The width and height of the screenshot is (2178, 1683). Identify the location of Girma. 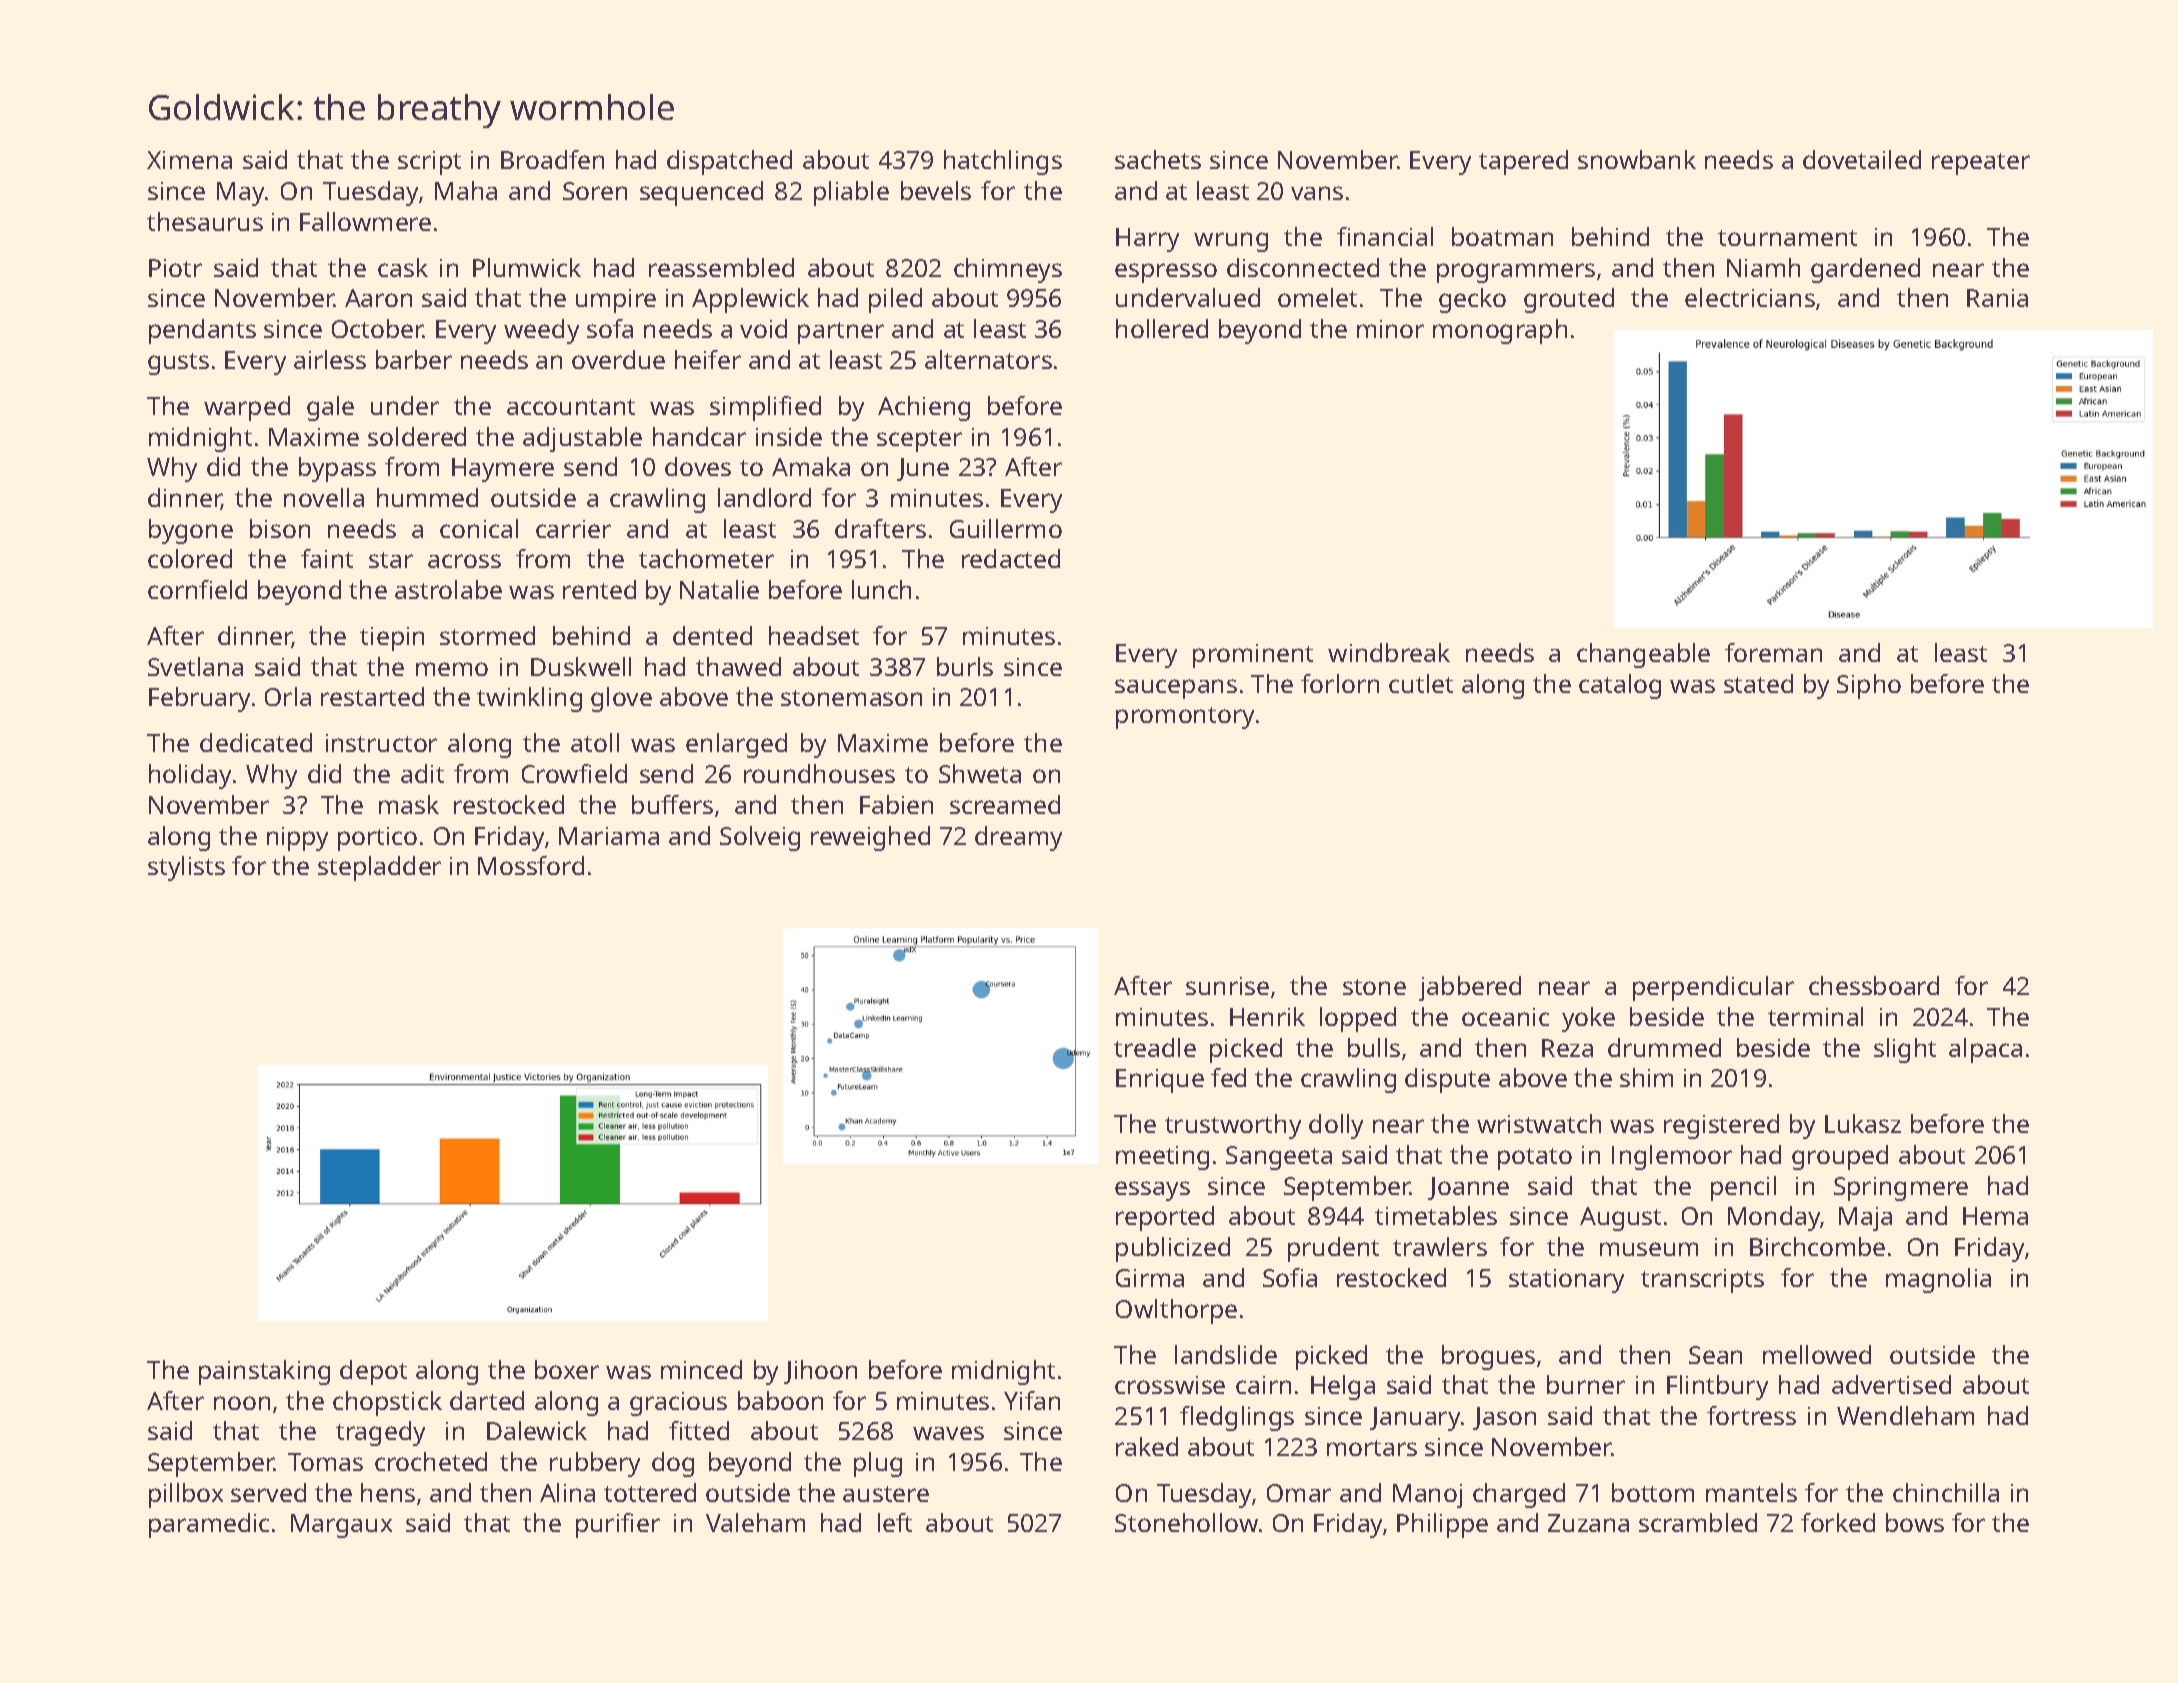
(1150, 1278).
